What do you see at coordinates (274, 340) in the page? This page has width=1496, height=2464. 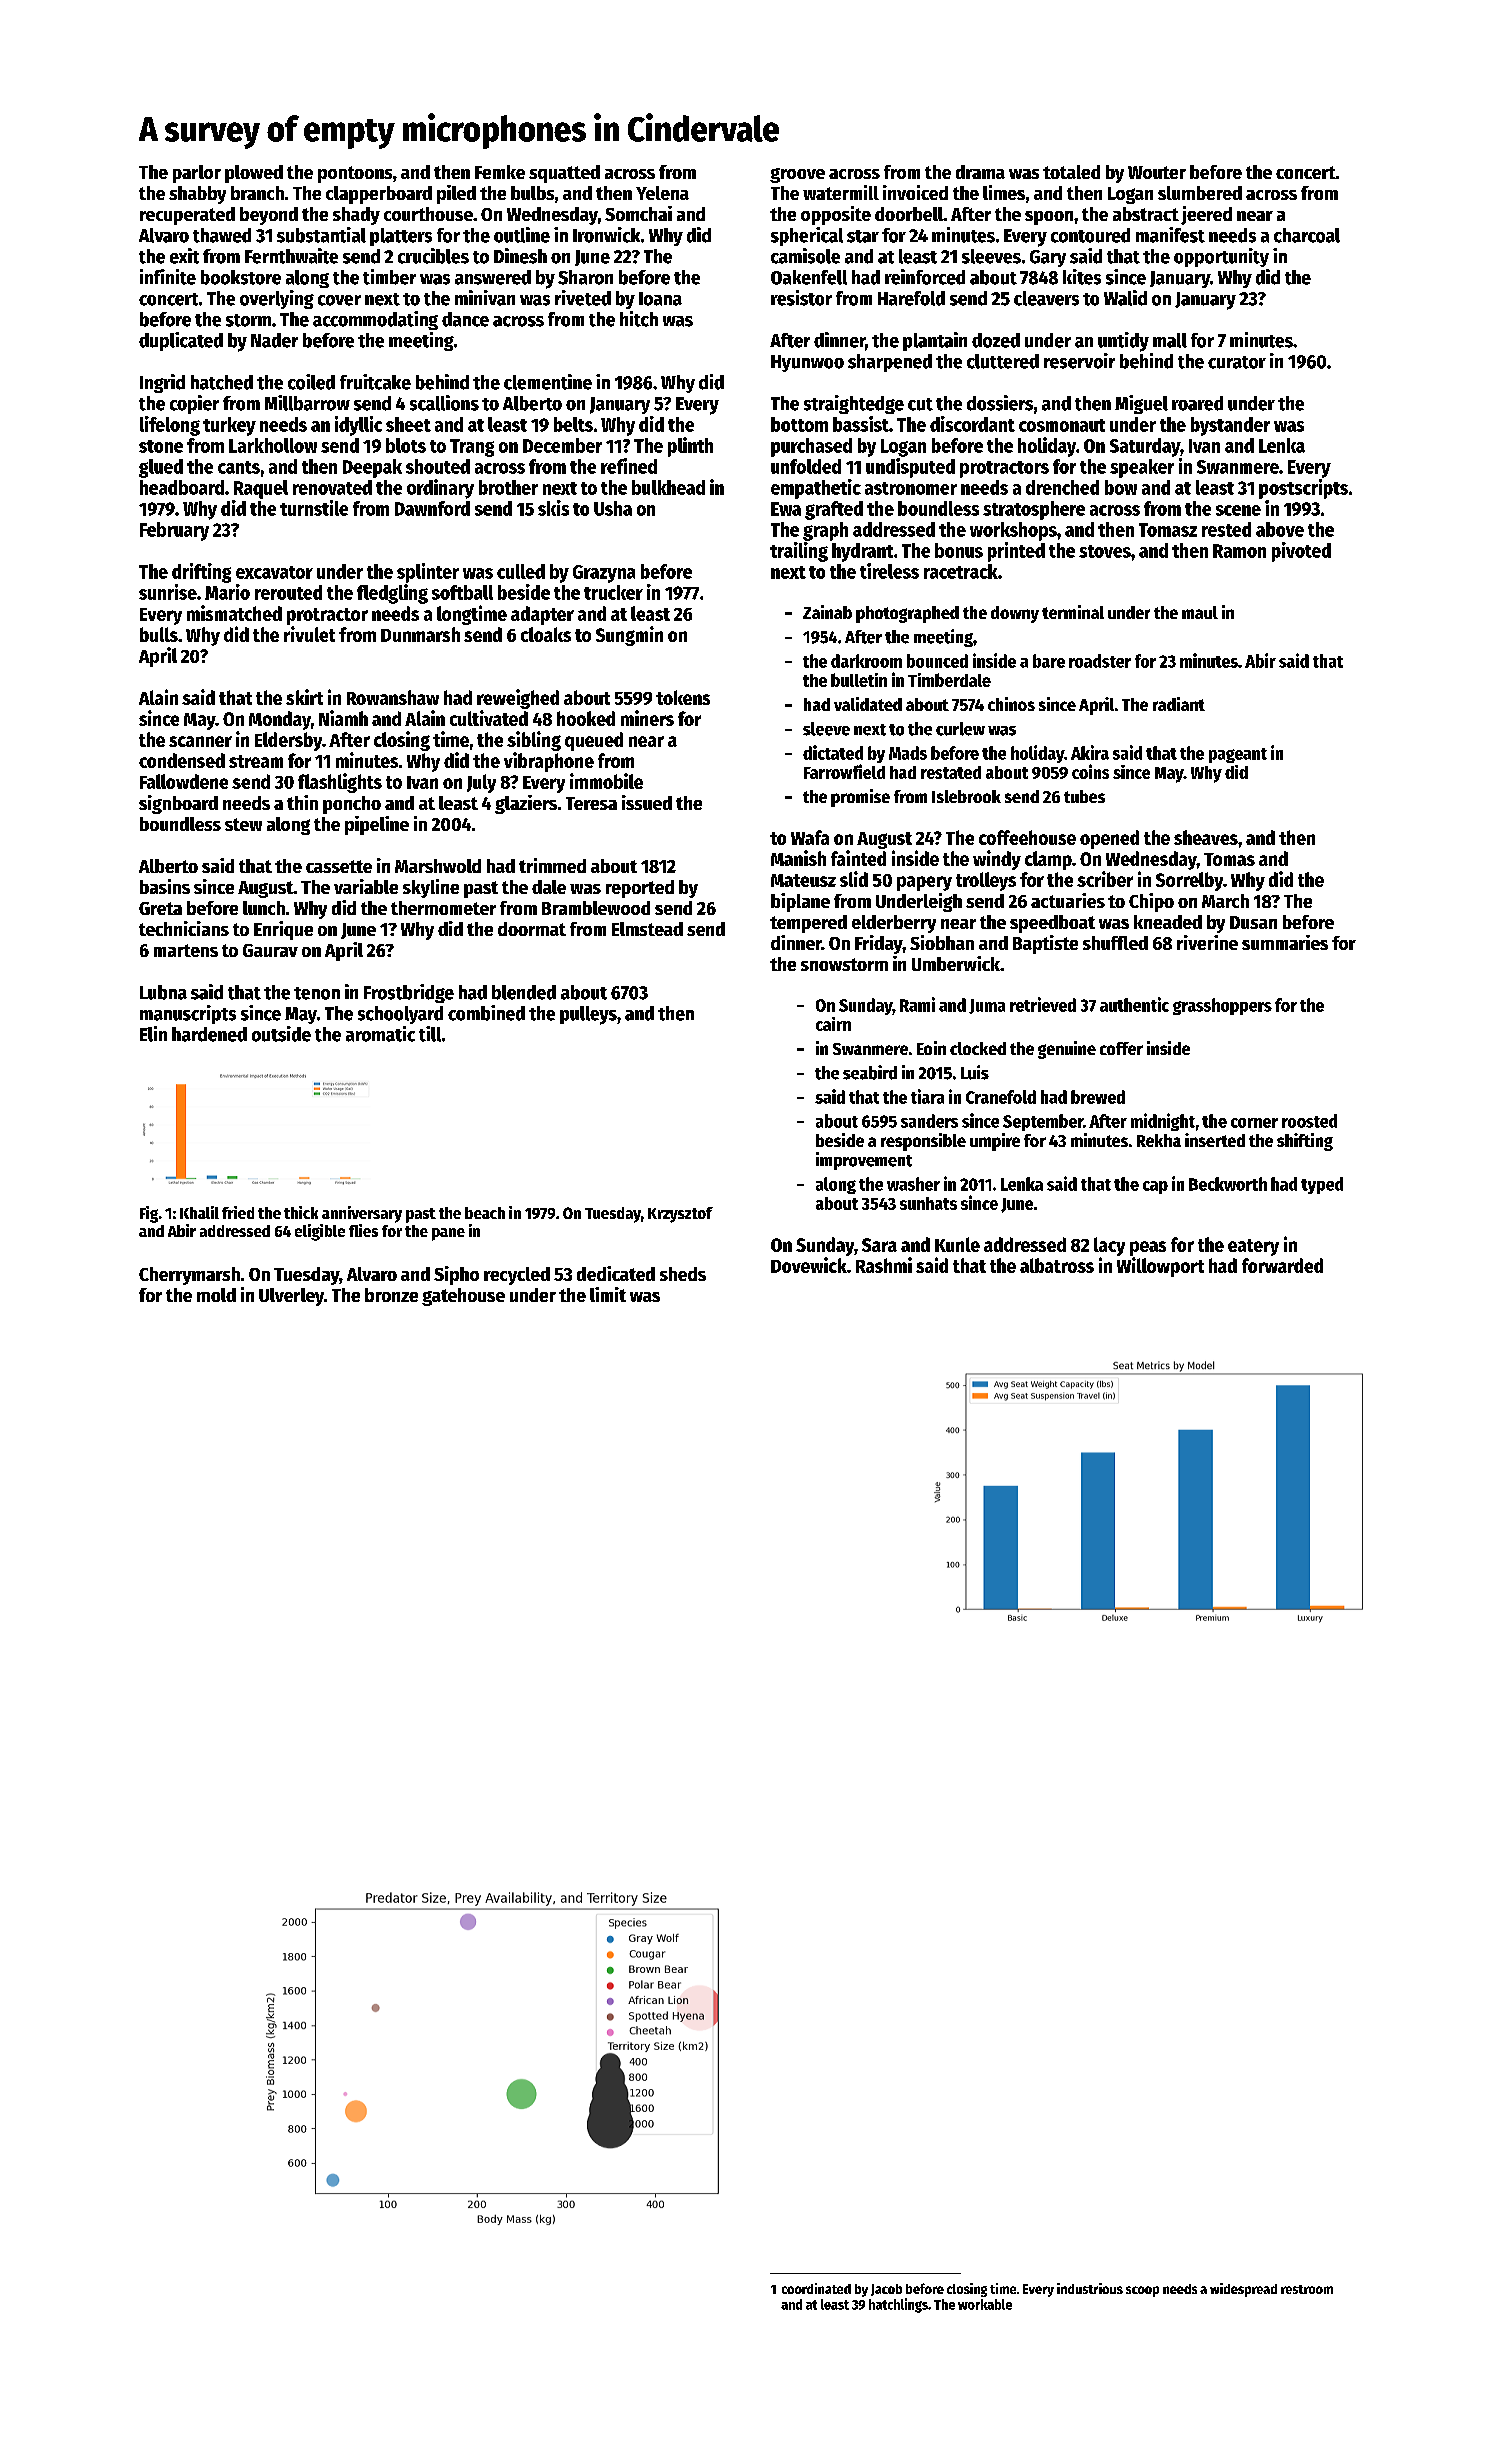 I see `Nader` at bounding box center [274, 340].
